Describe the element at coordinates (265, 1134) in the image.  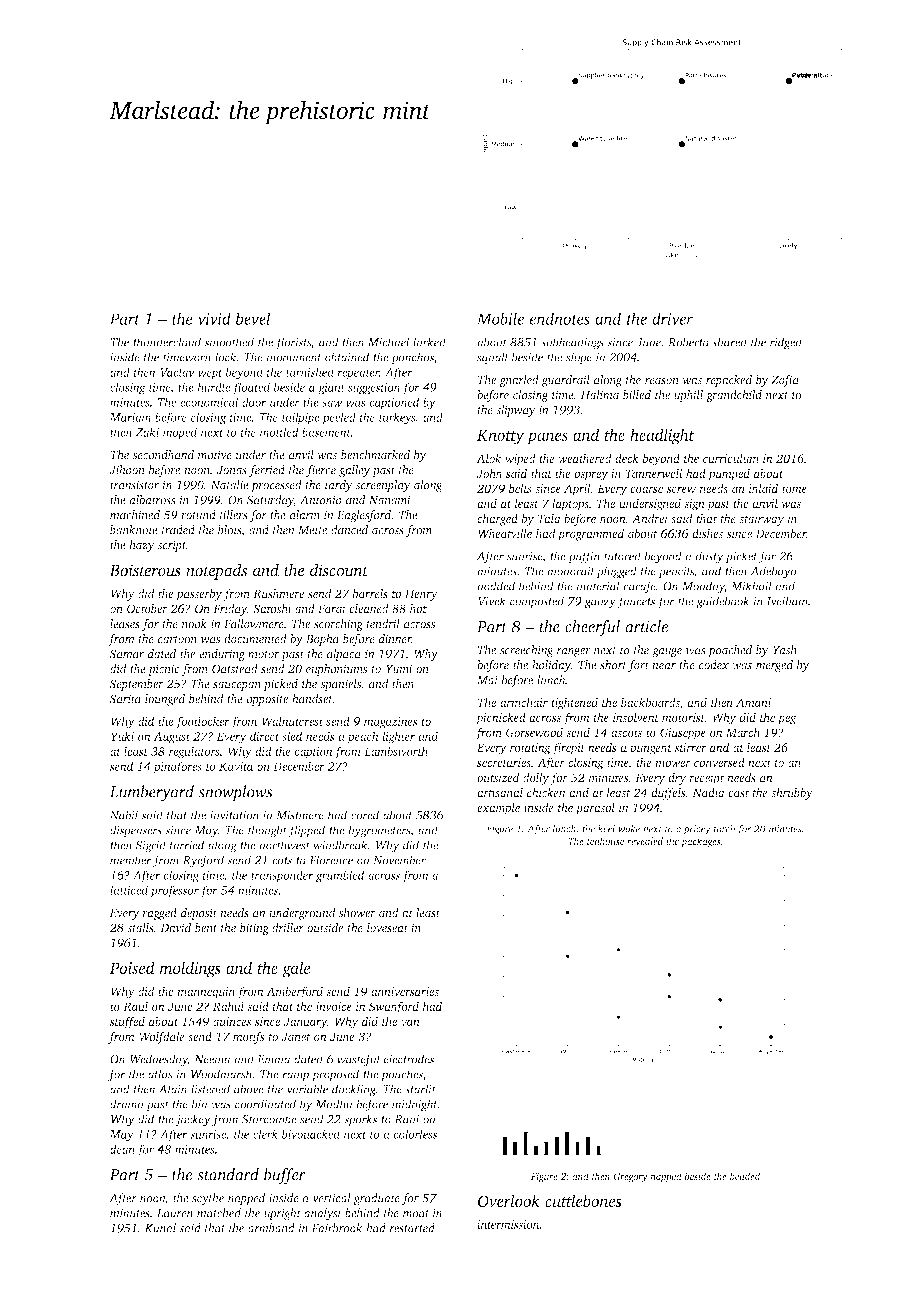
I see `clerk` at that location.
